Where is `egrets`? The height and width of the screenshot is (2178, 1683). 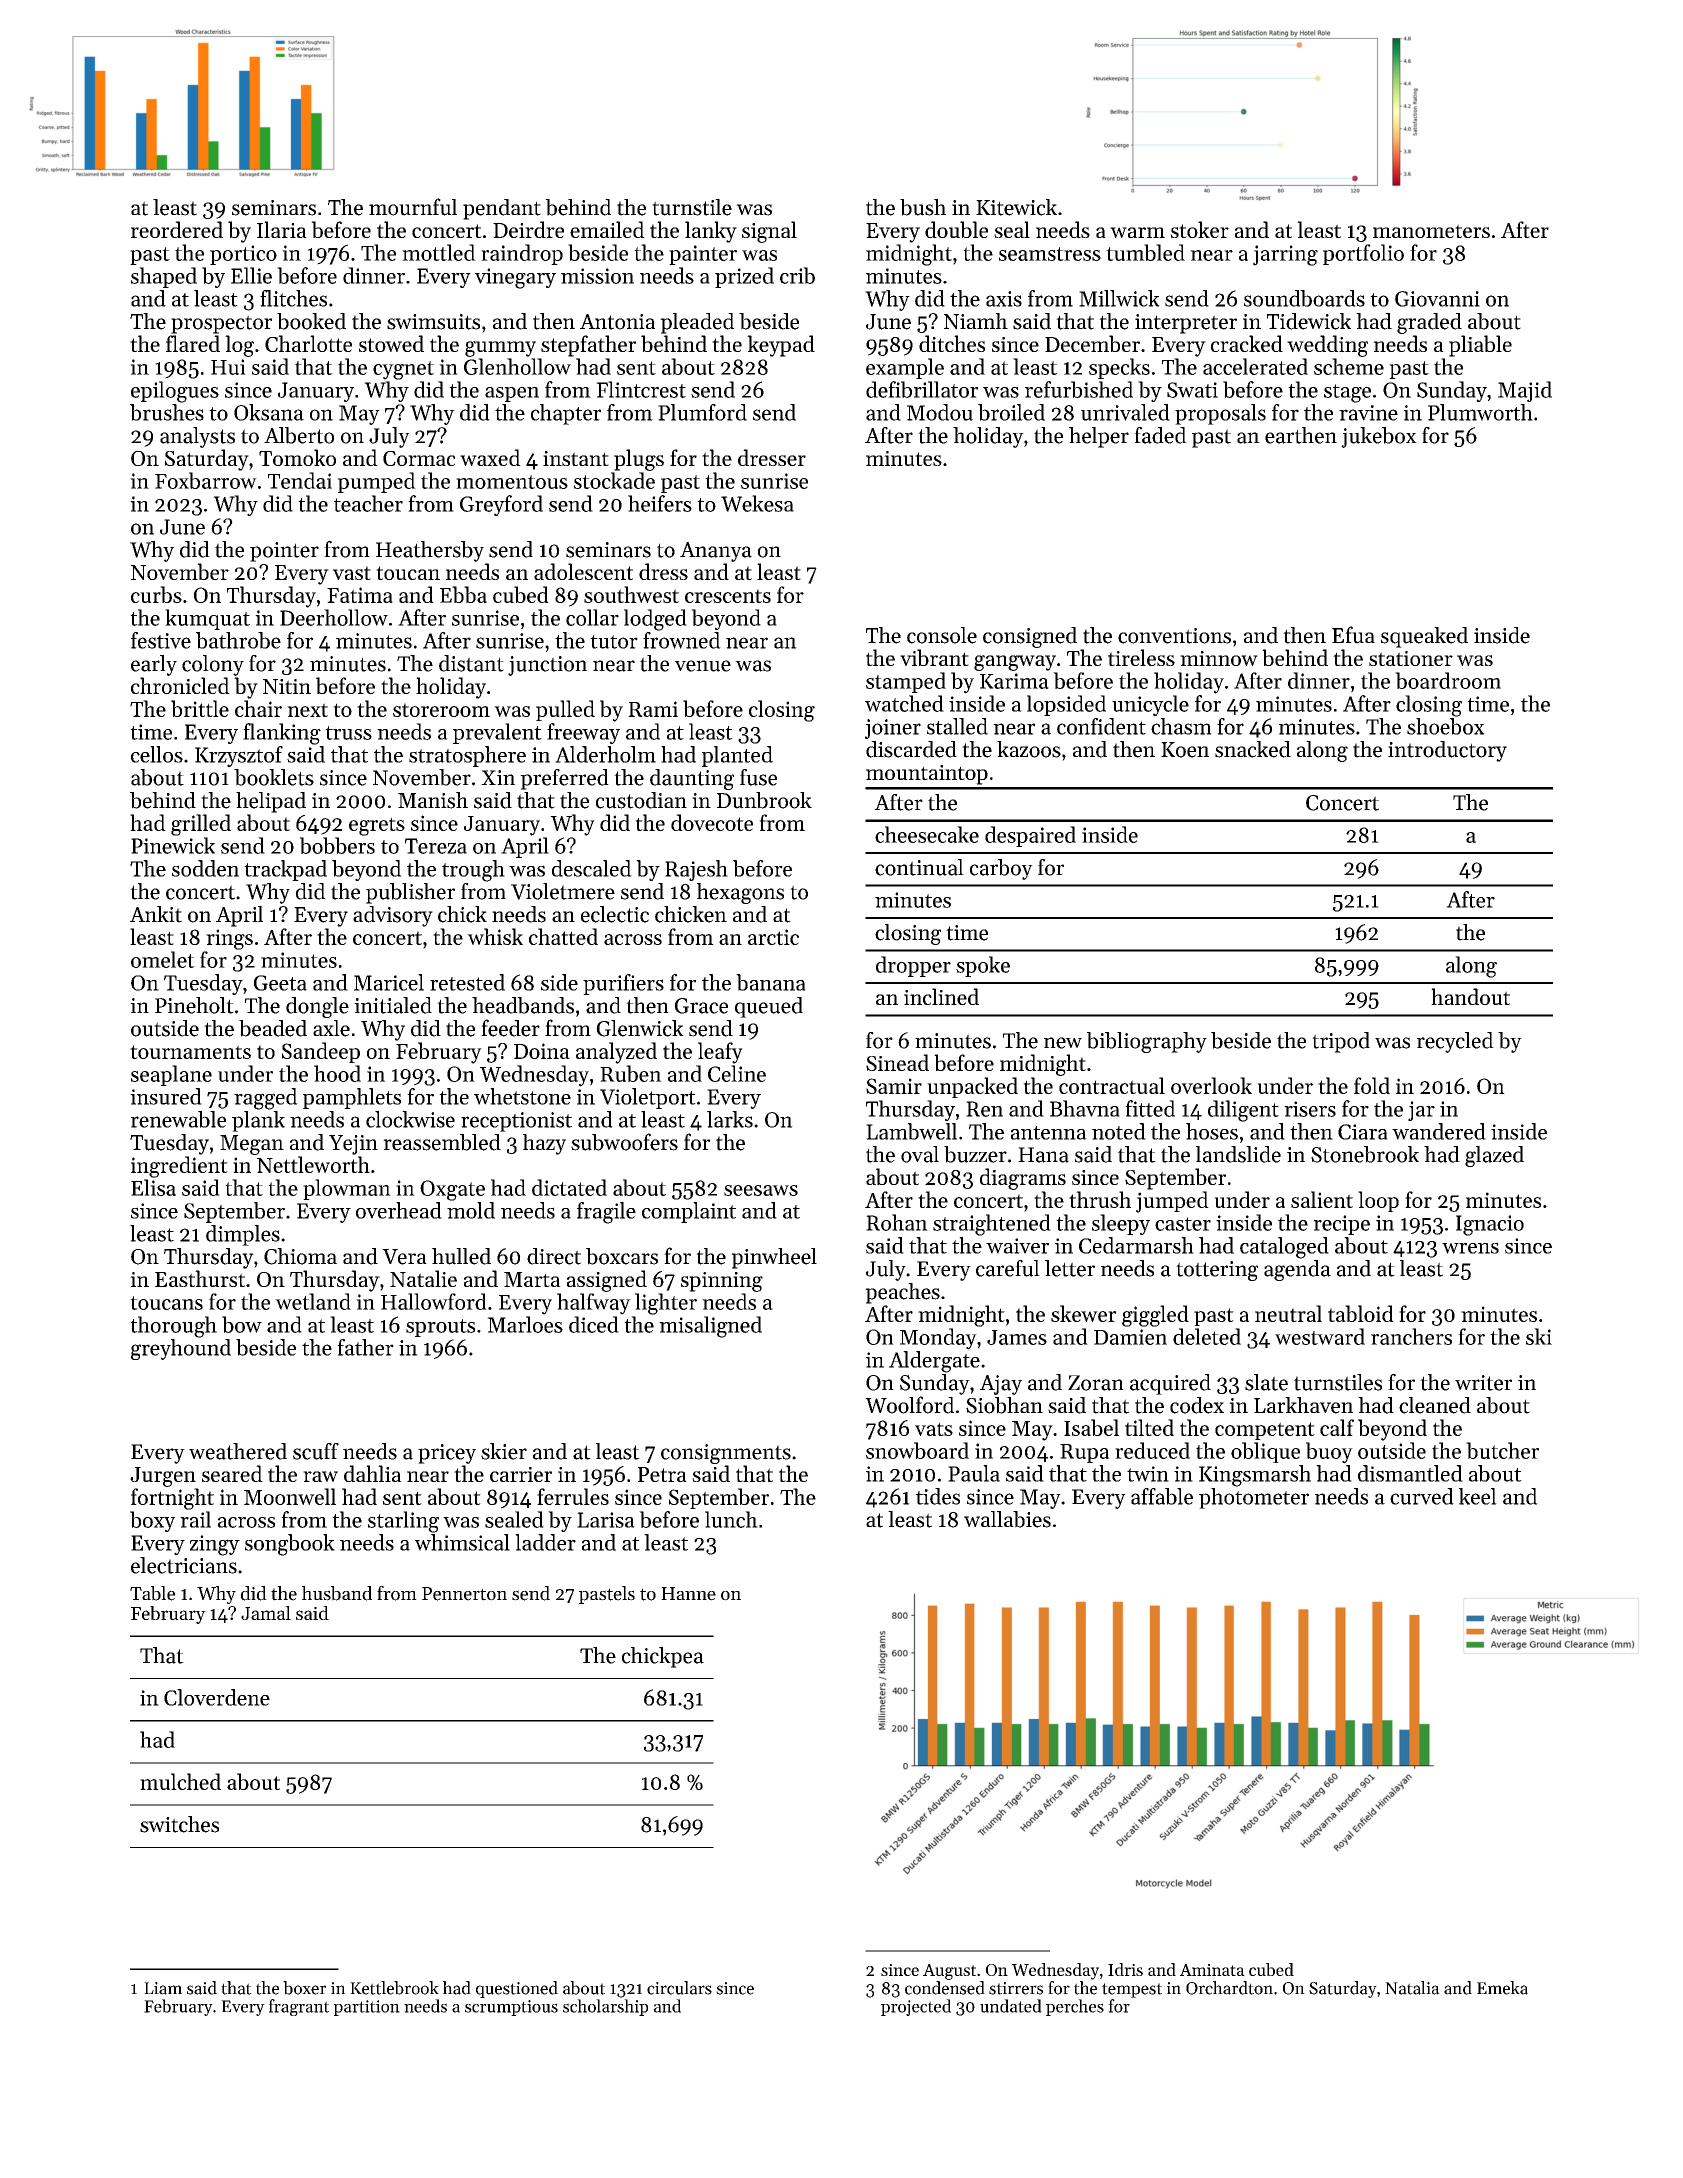 egrets is located at coordinates (377, 826).
